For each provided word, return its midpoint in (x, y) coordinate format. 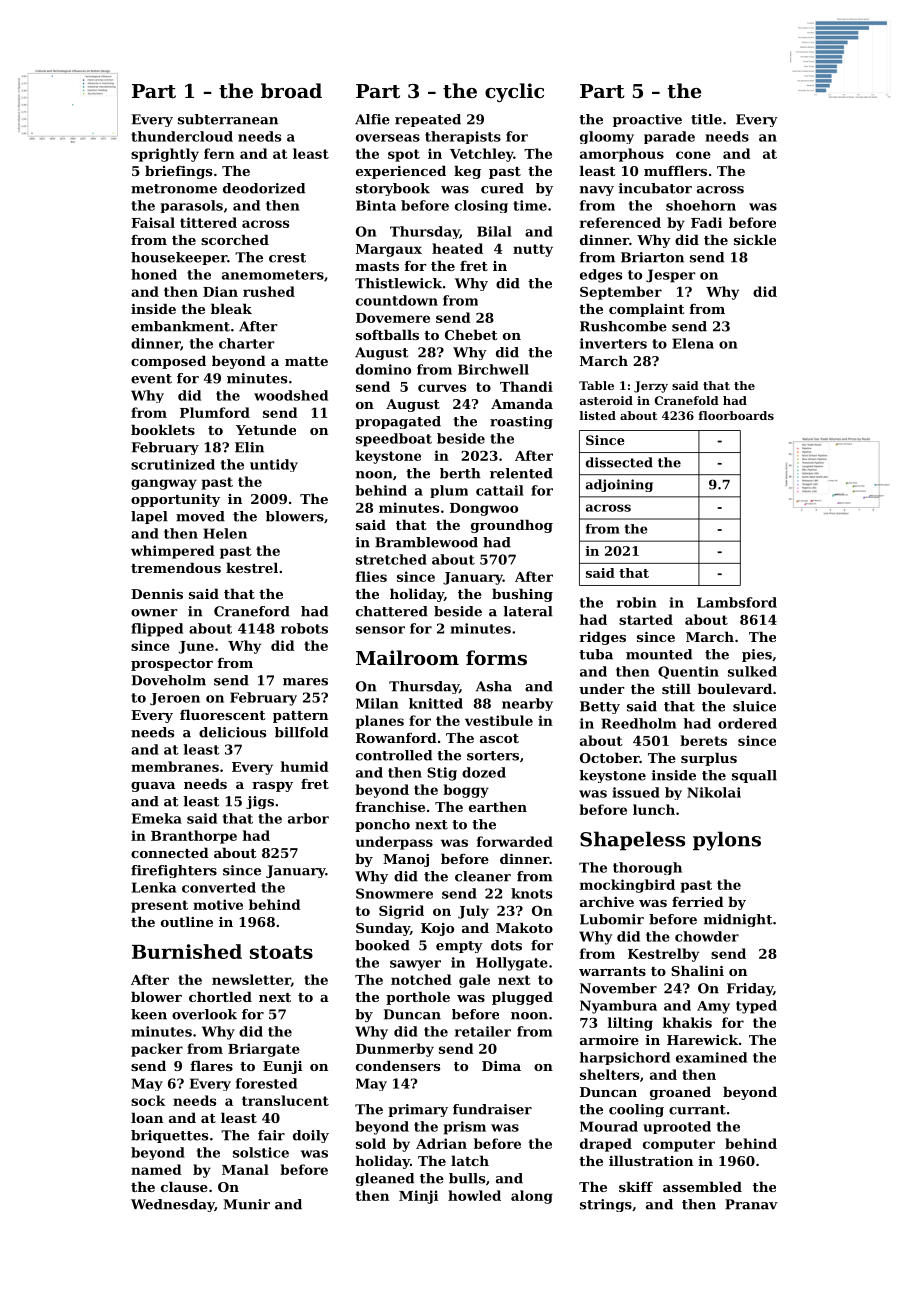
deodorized (264, 188)
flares (211, 1065)
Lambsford (737, 602)
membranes (175, 766)
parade (669, 137)
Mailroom (407, 657)
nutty (533, 250)
